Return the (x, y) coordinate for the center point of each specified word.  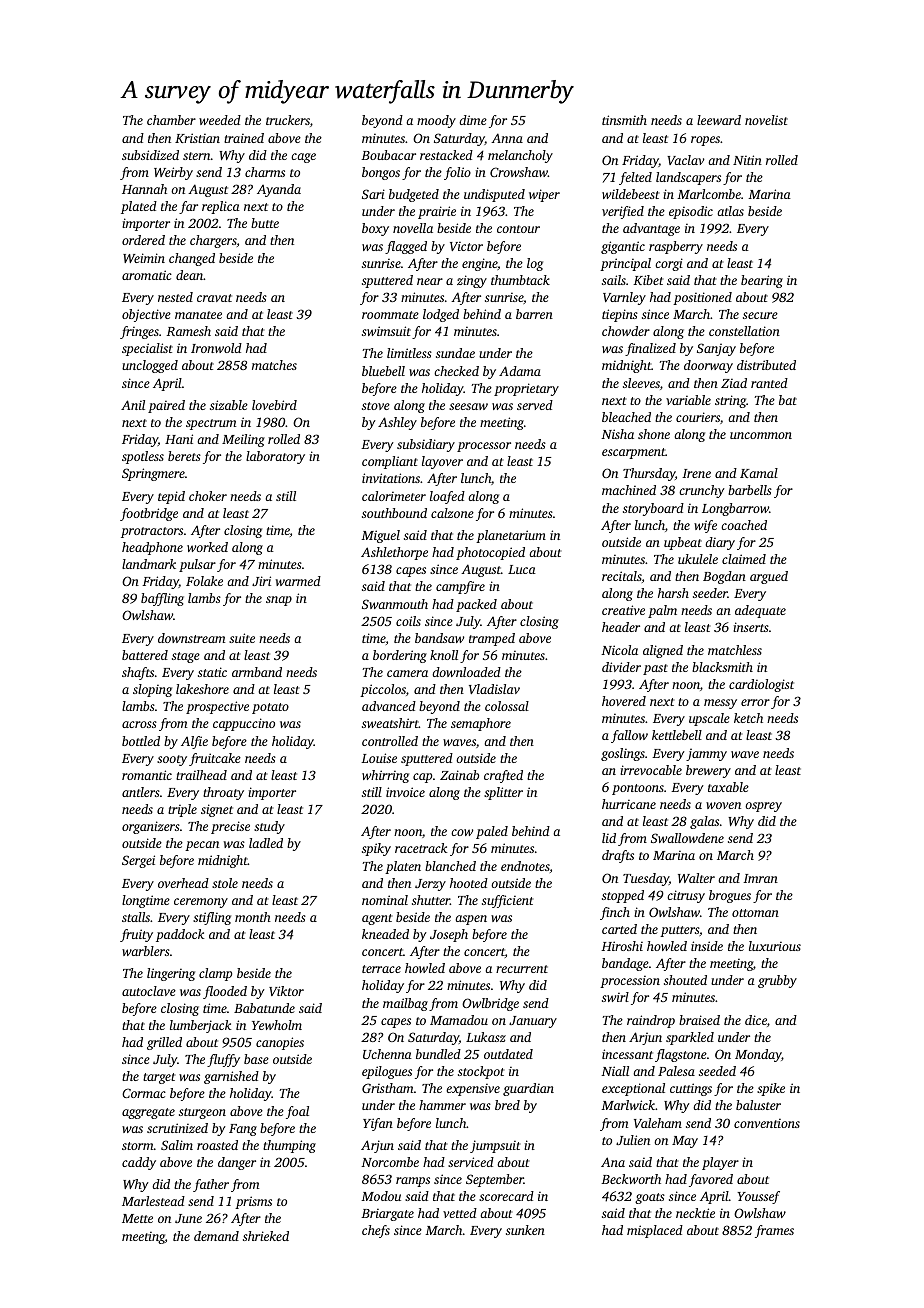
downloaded (466, 672)
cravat (214, 298)
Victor (466, 246)
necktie (695, 1213)
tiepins (620, 315)
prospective (217, 707)
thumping (289, 1146)
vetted (460, 1213)
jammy (706, 754)
